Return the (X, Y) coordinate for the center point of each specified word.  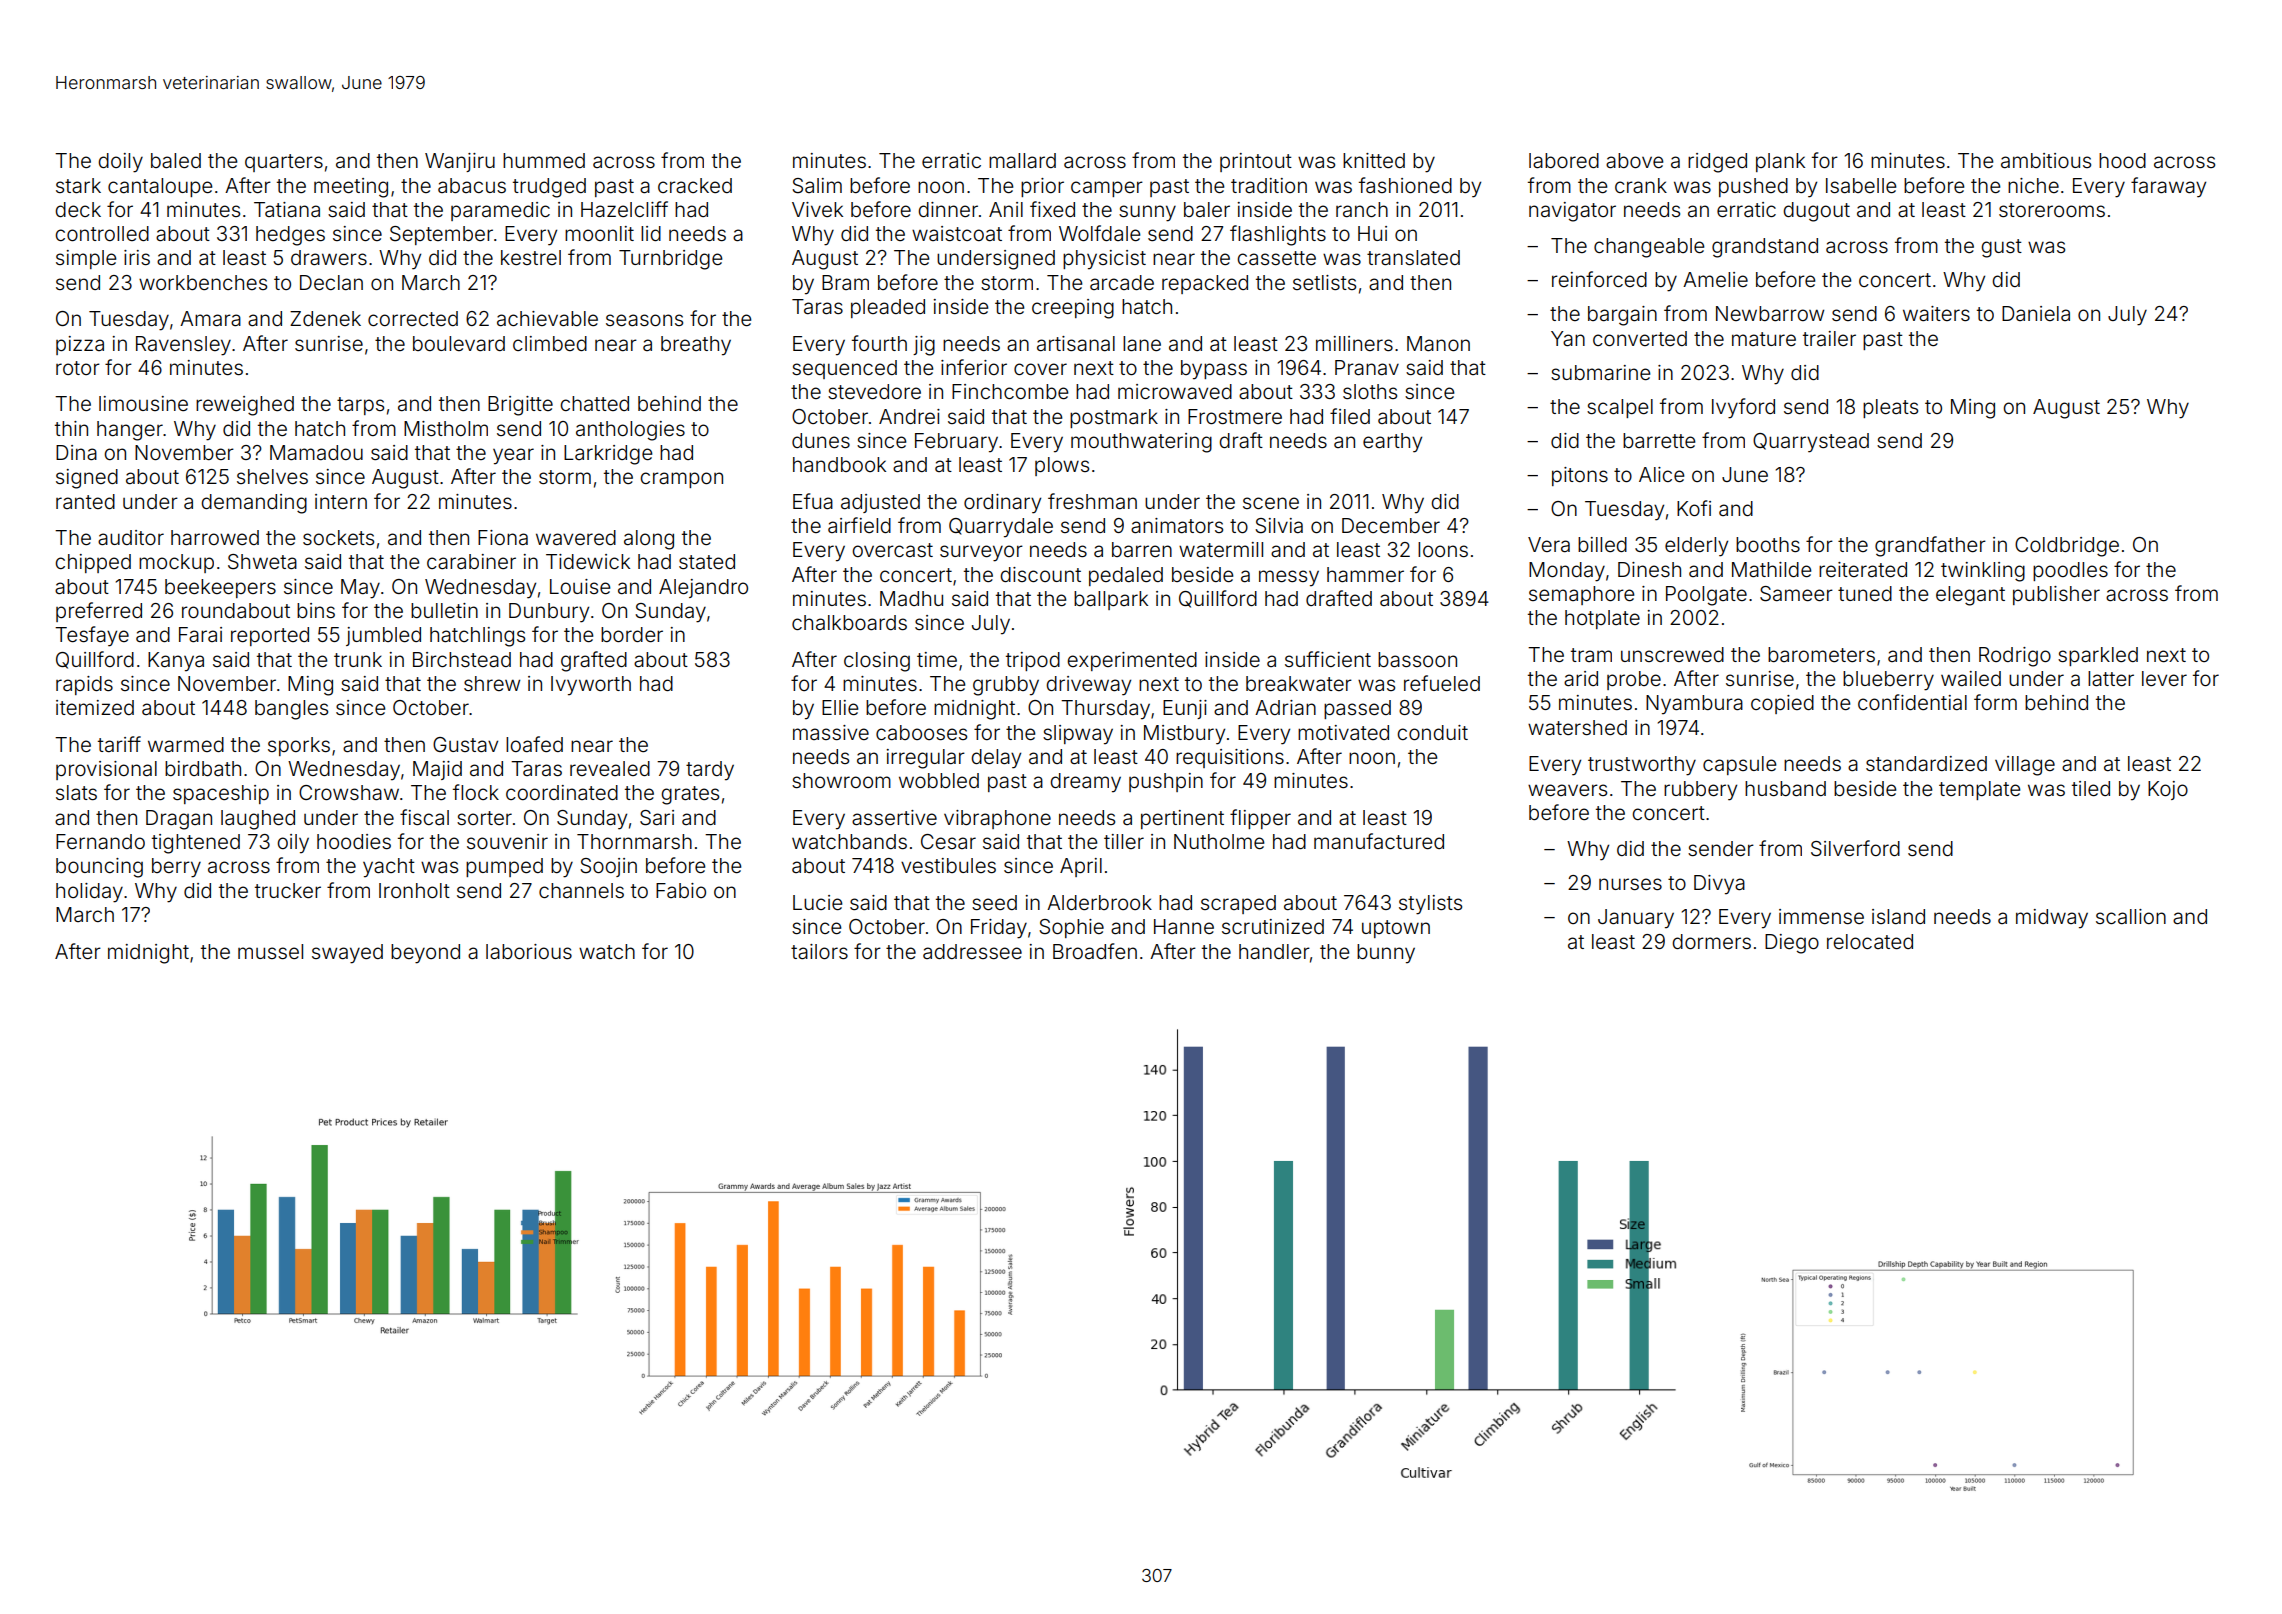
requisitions (1230, 758)
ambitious (2046, 160)
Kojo (2168, 790)
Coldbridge (2067, 547)
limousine (143, 403)
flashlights (1278, 235)
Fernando (100, 841)
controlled (102, 233)
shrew (492, 683)
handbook (839, 464)
